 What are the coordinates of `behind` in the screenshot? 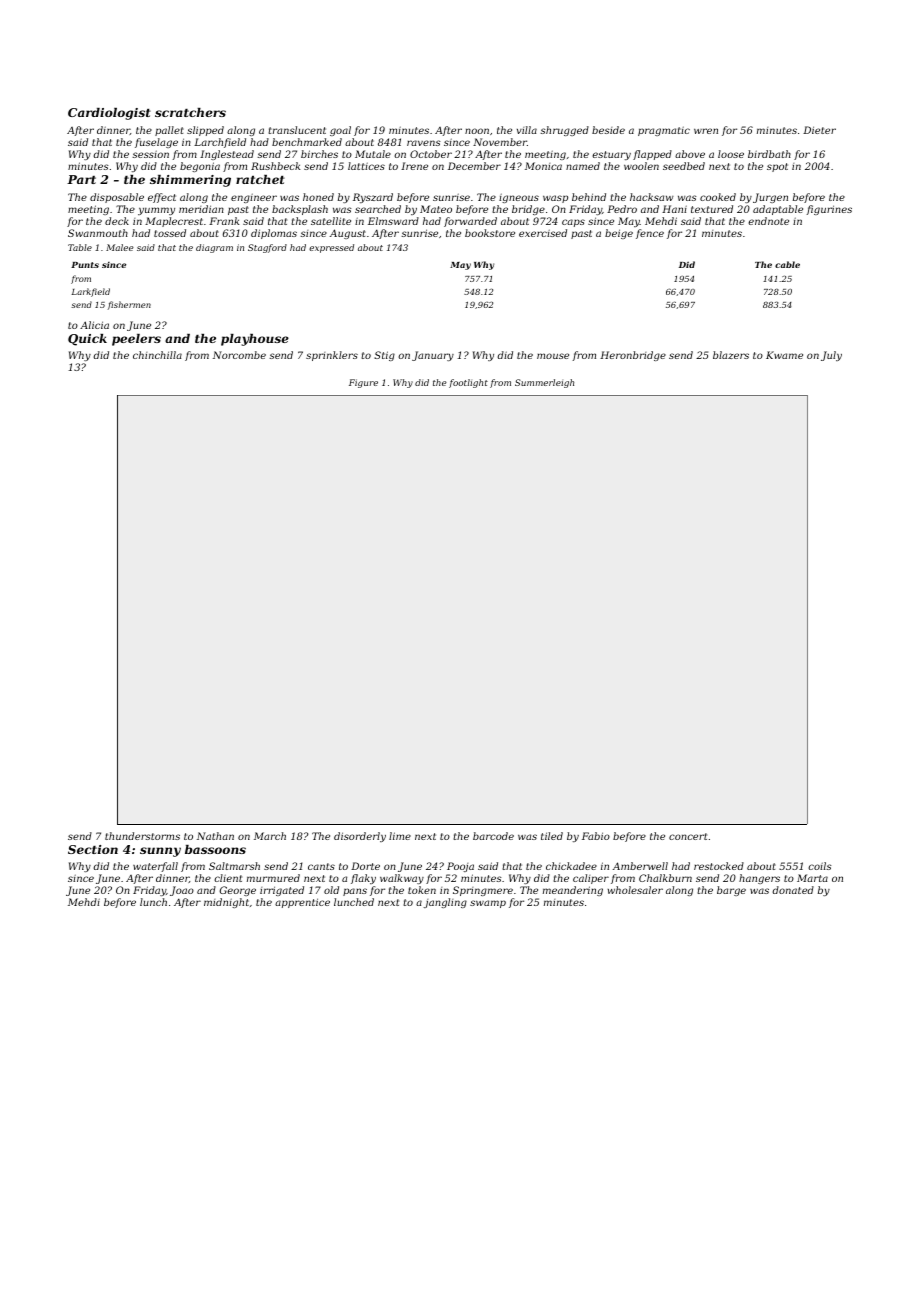 It's located at (589, 197).
